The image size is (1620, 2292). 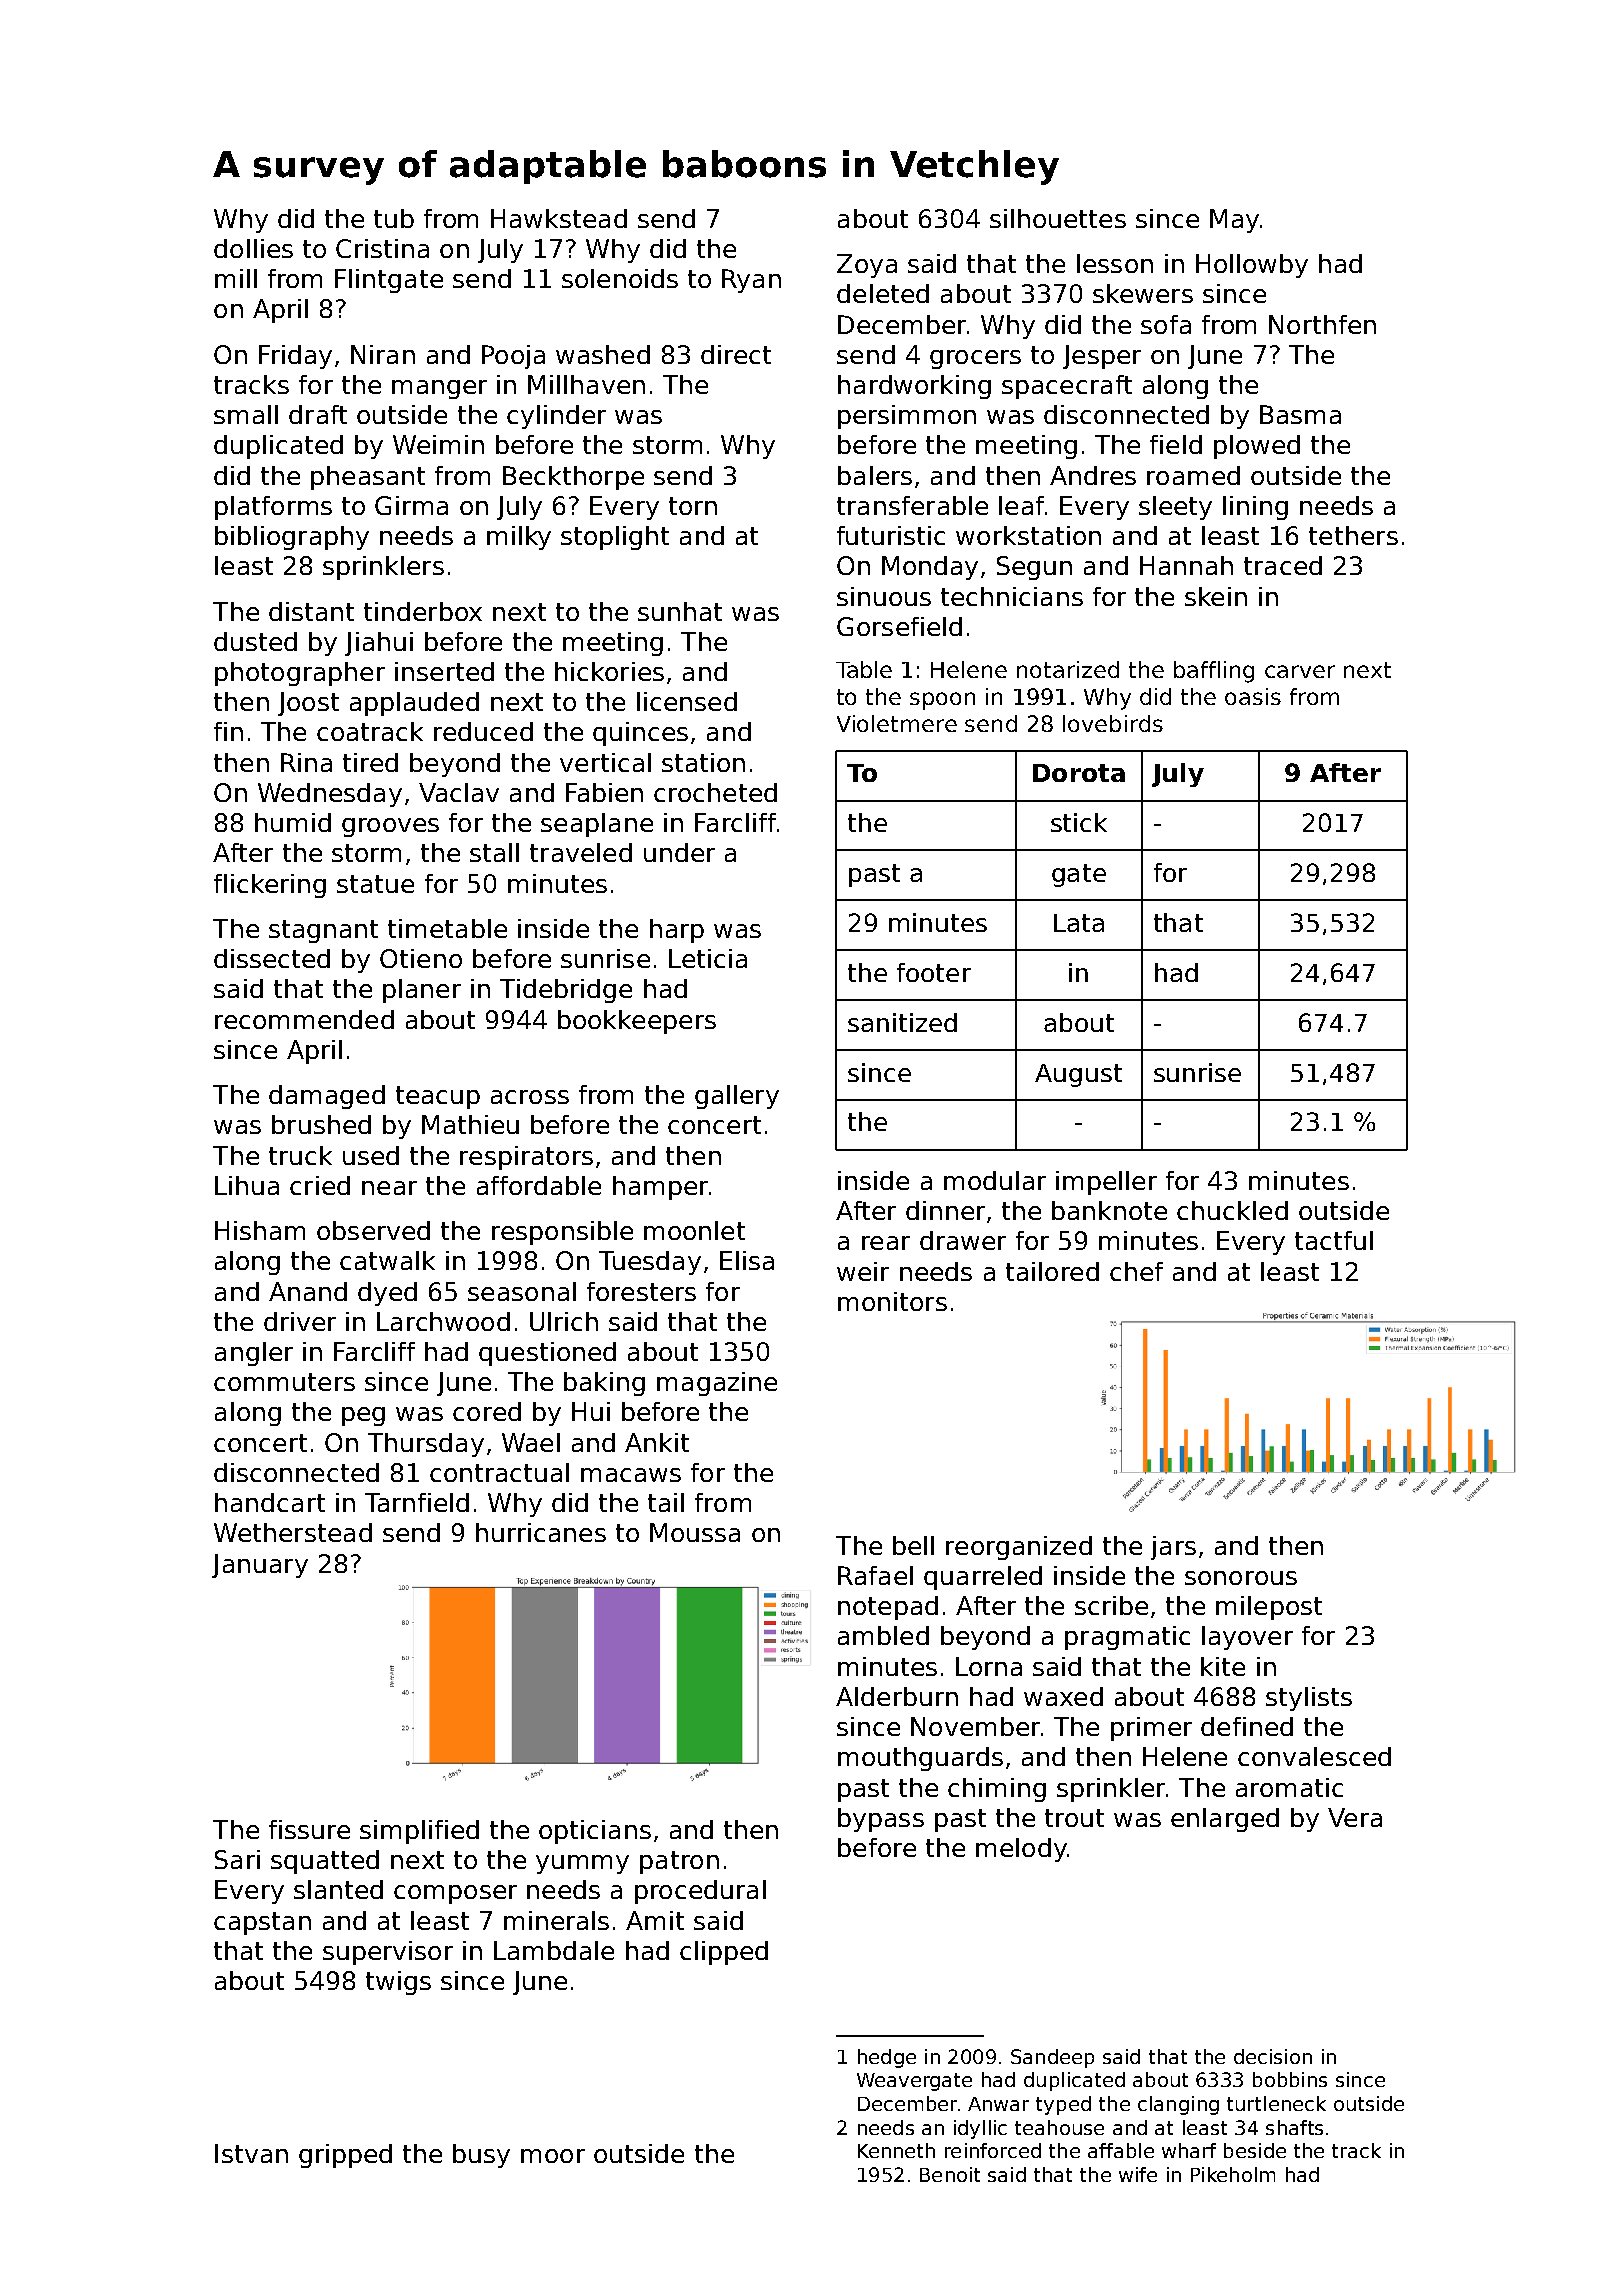 What do you see at coordinates (254, 1354) in the screenshot?
I see `angler` at bounding box center [254, 1354].
